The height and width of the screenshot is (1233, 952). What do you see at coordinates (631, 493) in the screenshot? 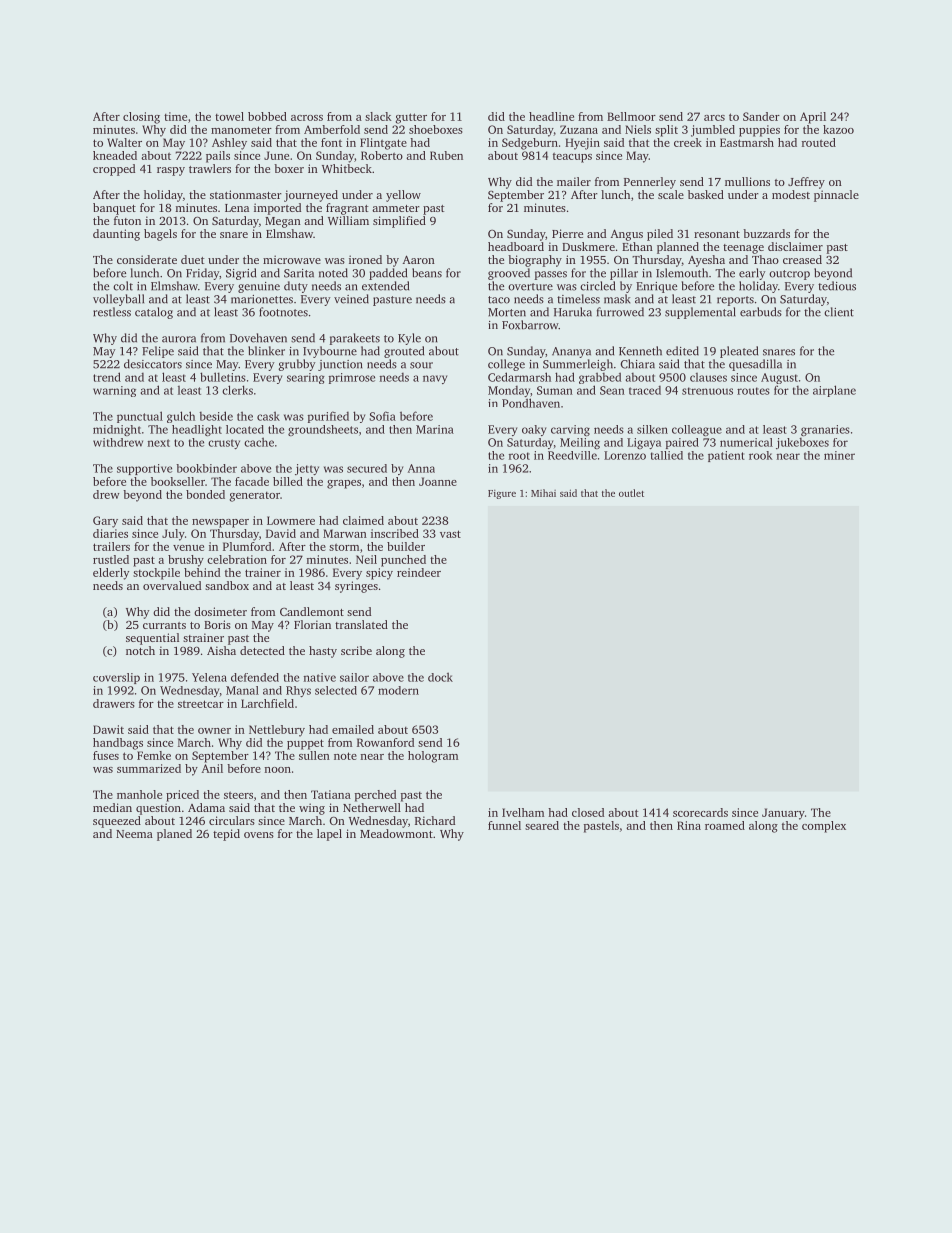
I see `outlet` at bounding box center [631, 493].
